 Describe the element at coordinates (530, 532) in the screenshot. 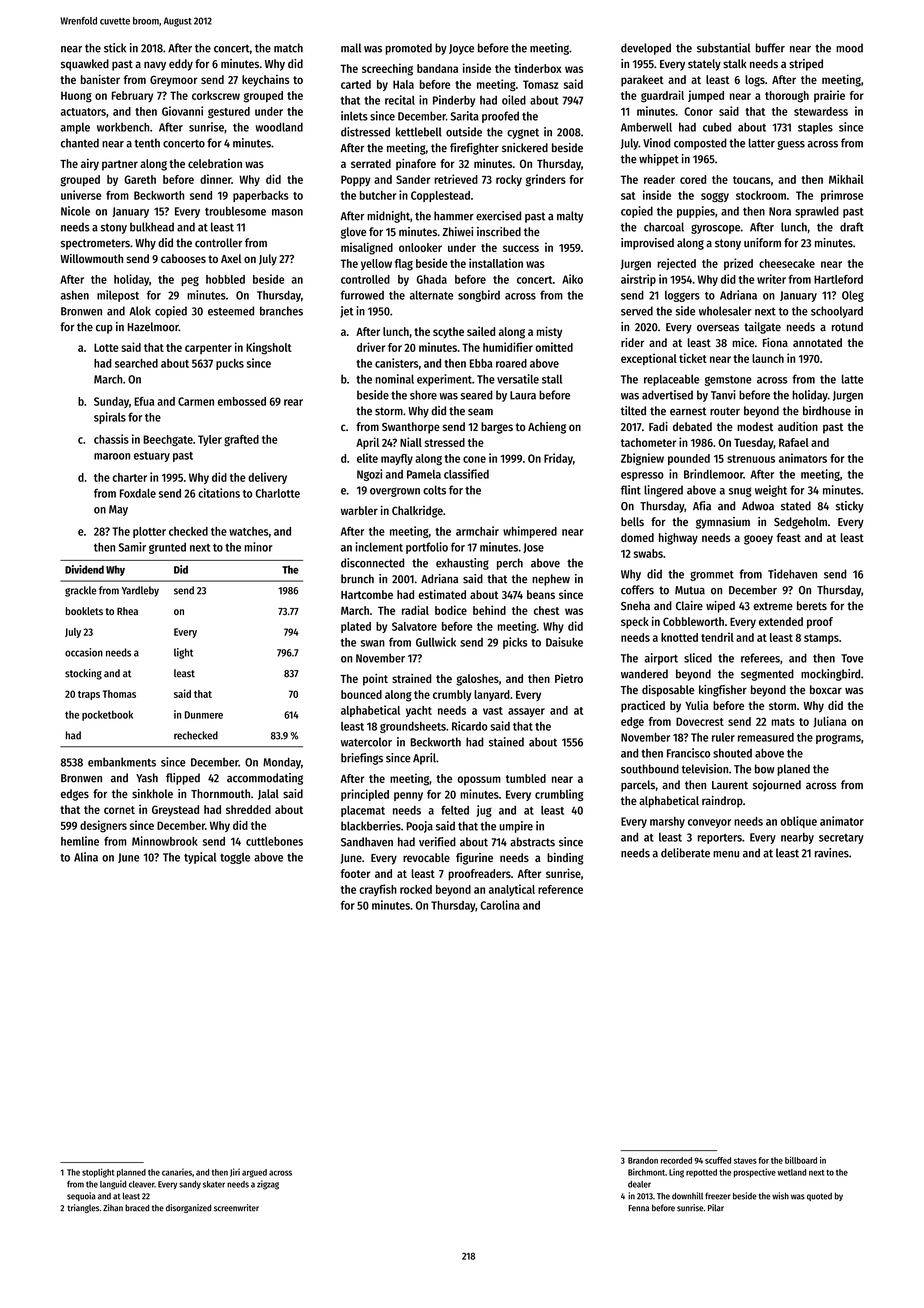

I see `whimpered` at that location.
